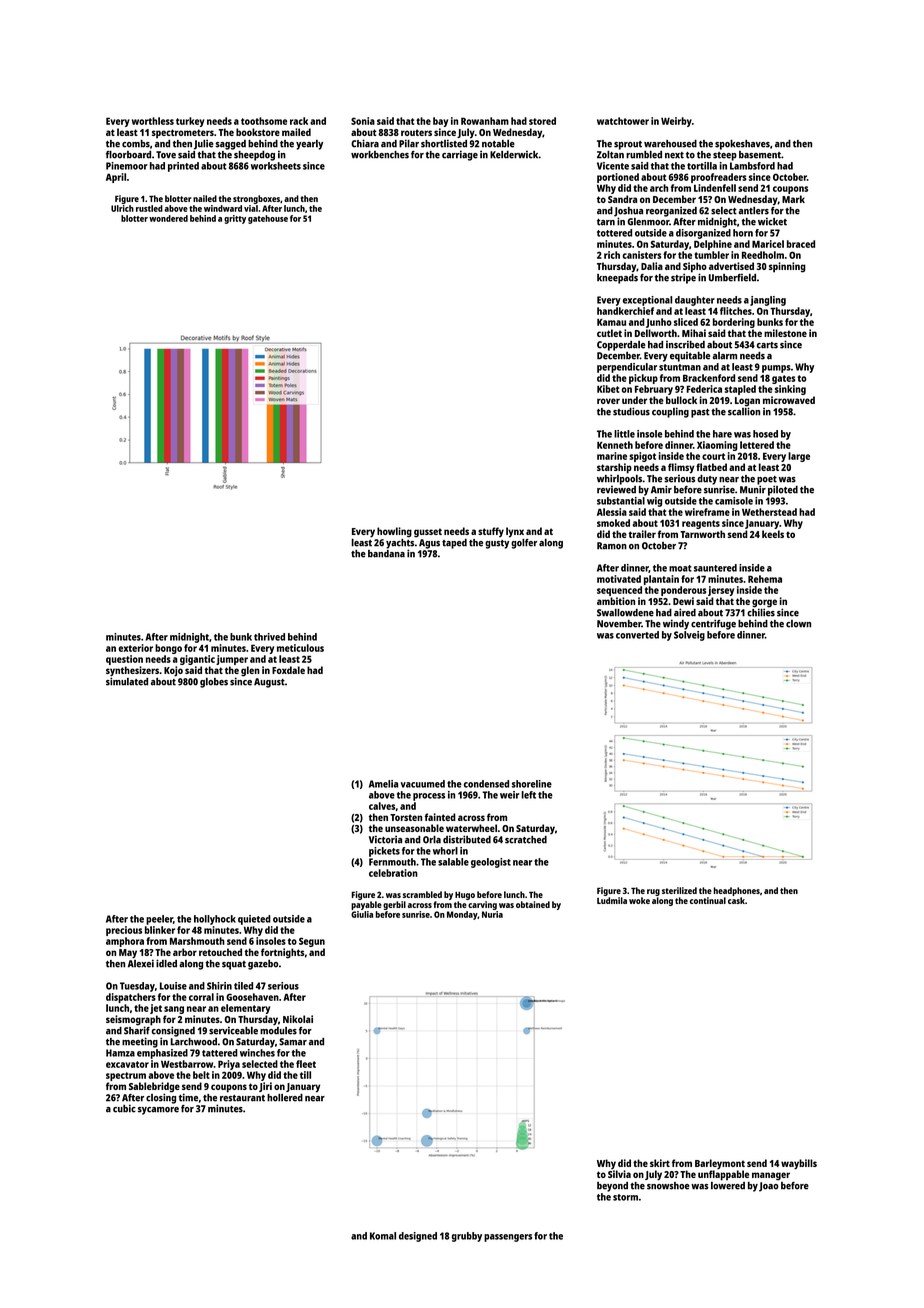 This screenshot has height=1308, width=924. What do you see at coordinates (440, 122) in the screenshot?
I see `bay` at bounding box center [440, 122].
